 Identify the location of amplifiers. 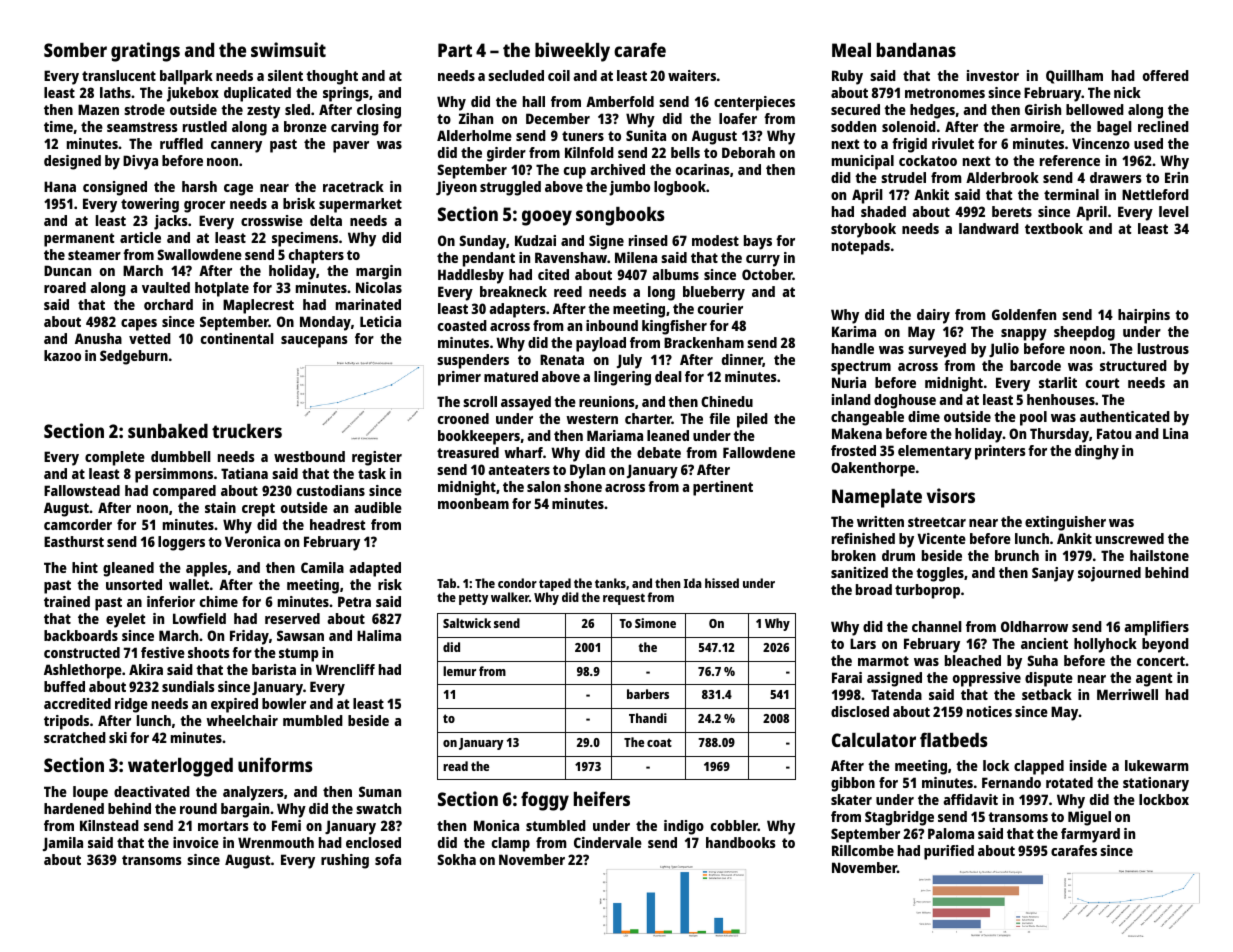
(1156, 628).
